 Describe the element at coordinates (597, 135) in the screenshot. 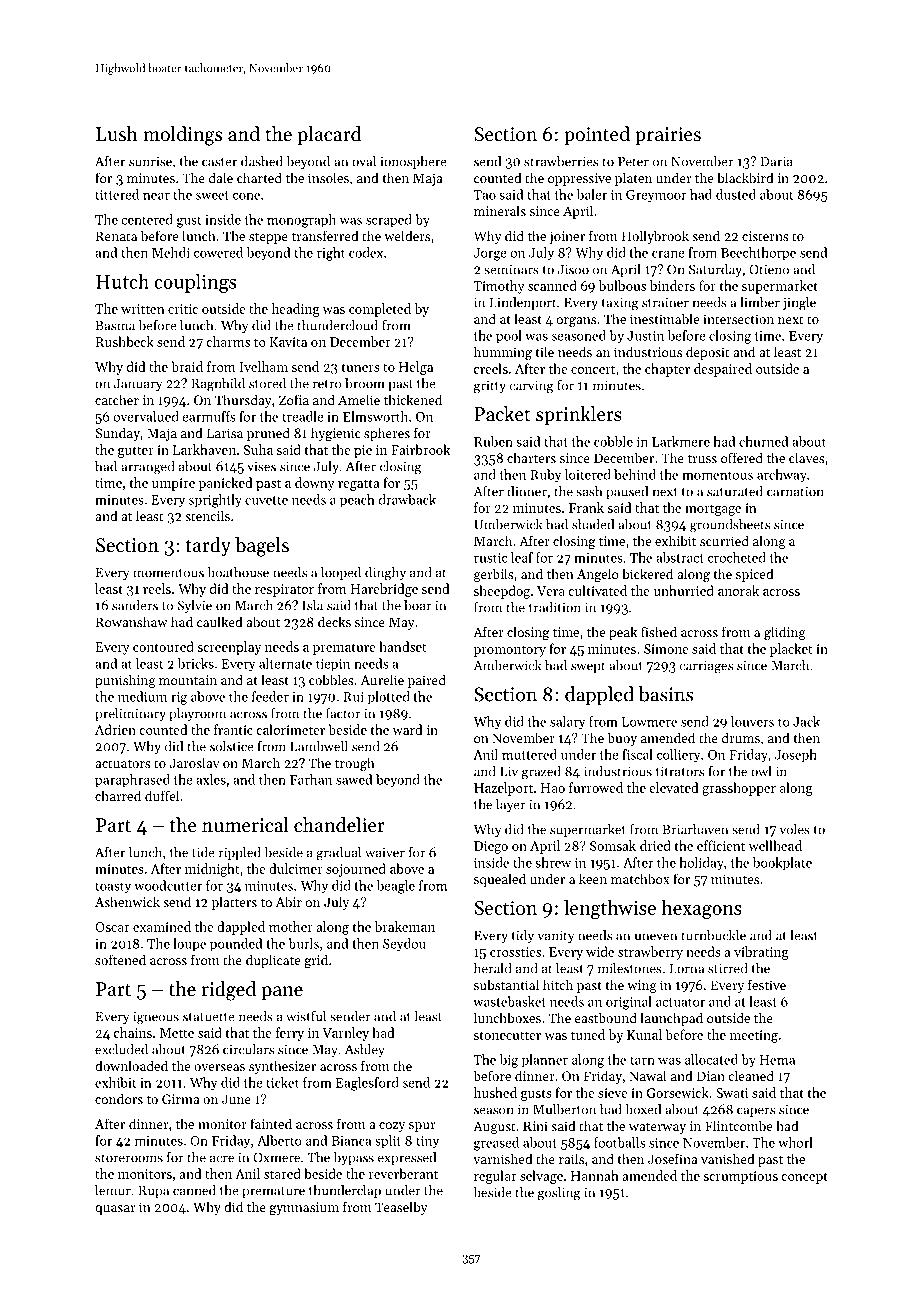

I see `pointed` at that location.
